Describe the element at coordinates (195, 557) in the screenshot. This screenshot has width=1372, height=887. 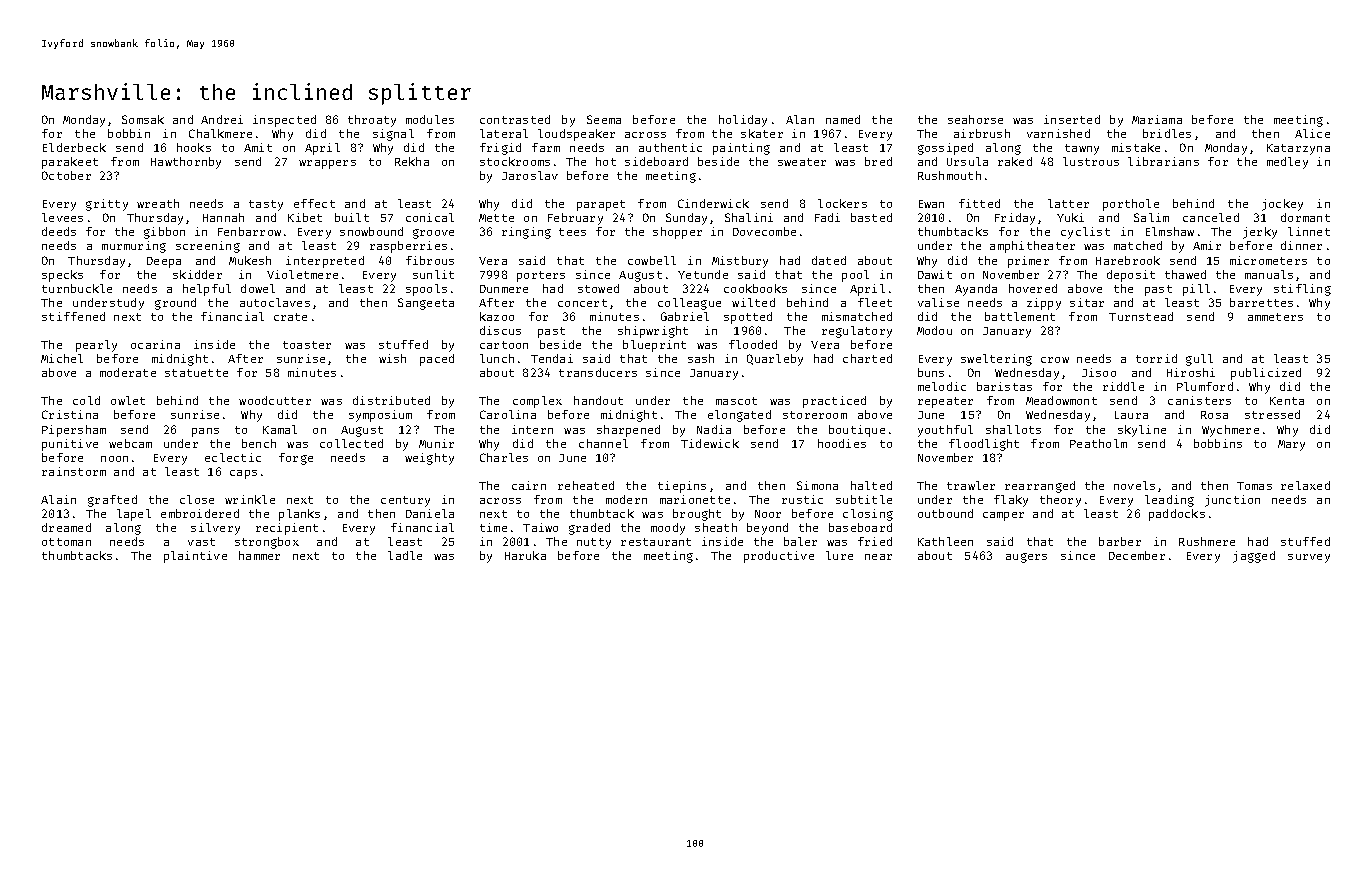
I see `plaintive` at that location.
